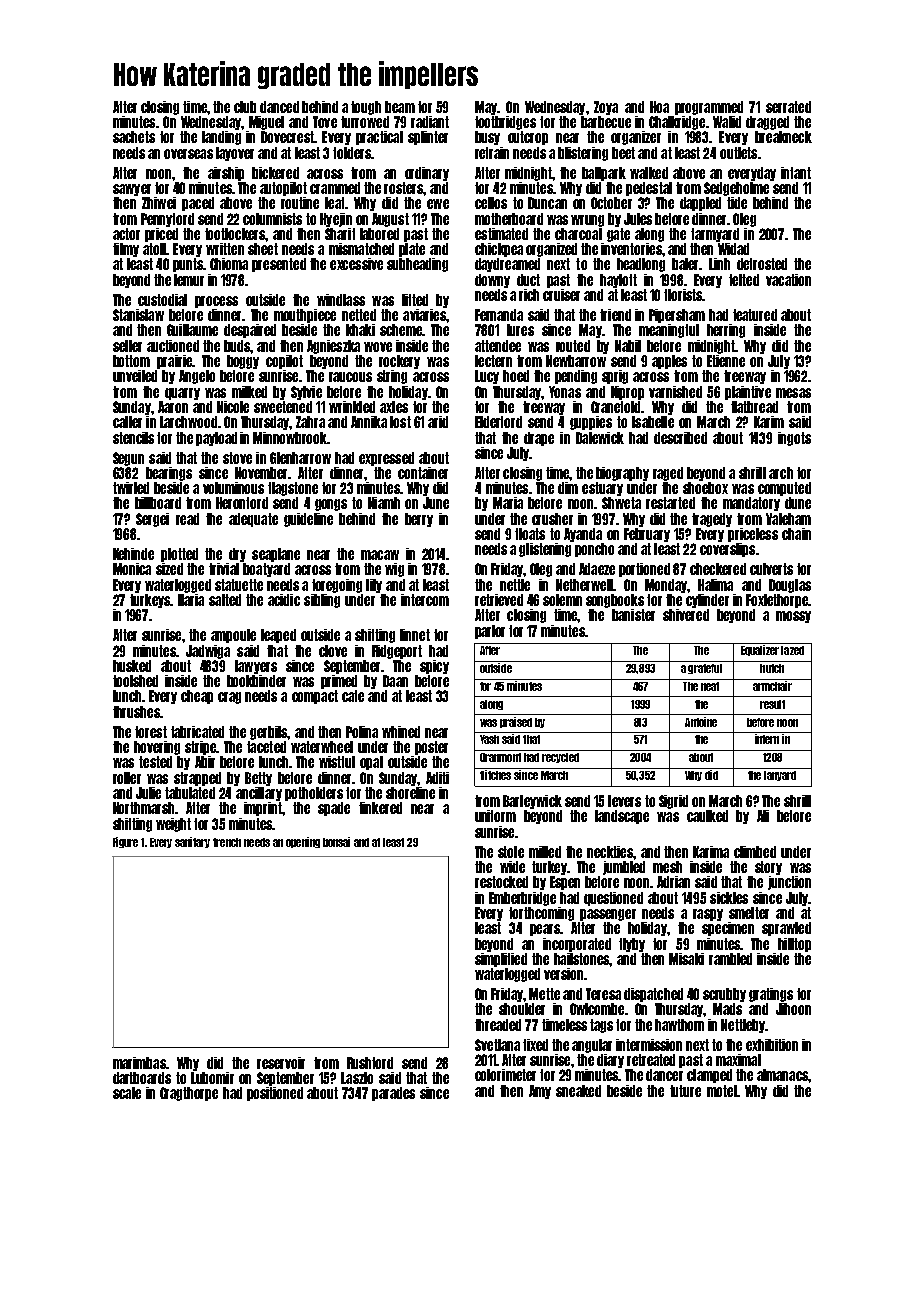 Image resolution: width=924 pixels, height=1308 pixels. I want to click on blistering, so click(583, 154).
